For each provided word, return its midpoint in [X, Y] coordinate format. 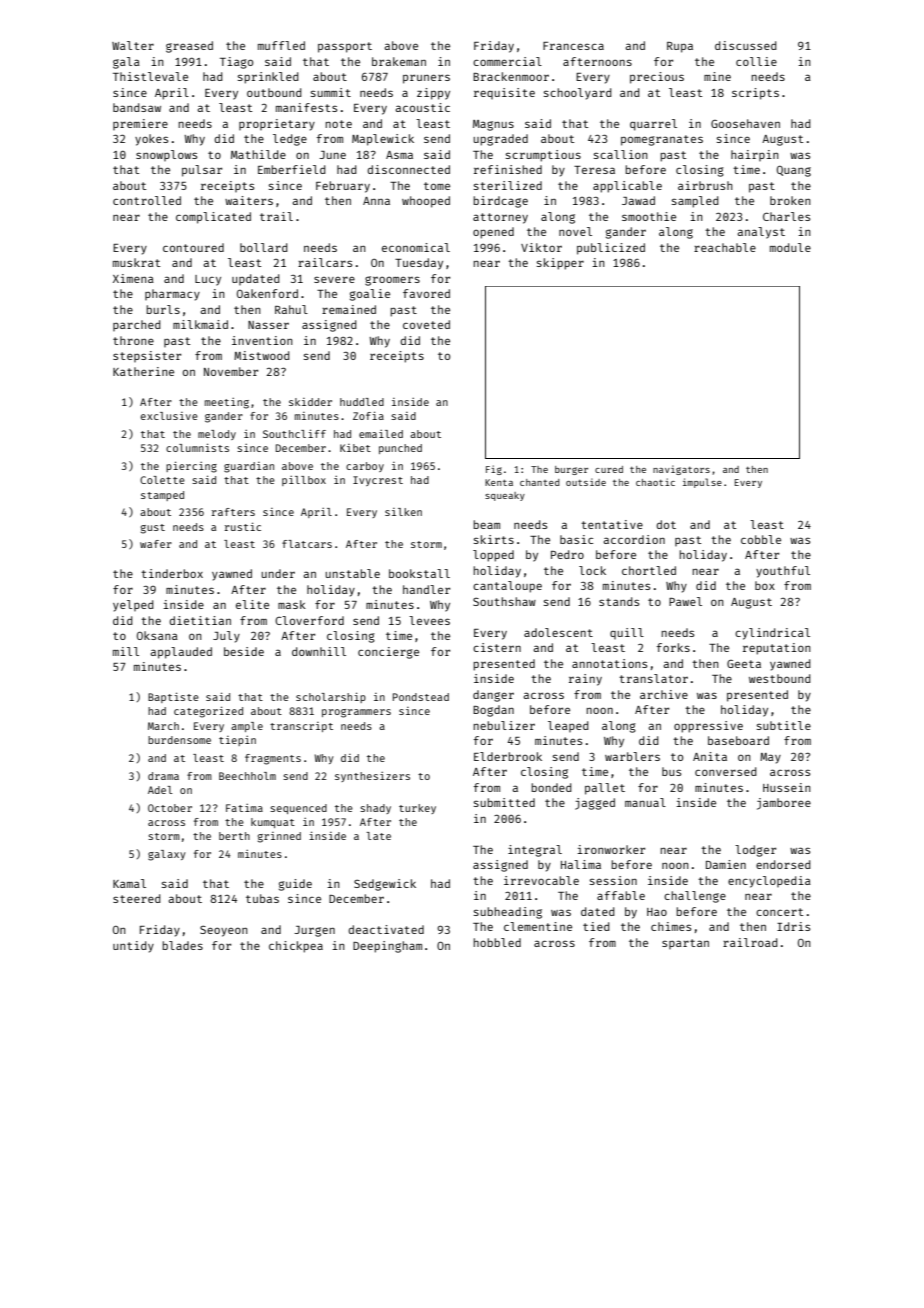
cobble [761, 539]
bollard [264, 247]
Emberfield [292, 169]
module [790, 247]
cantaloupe [507, 587]
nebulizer [504, 725]
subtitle [784, 725]
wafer [156, 544]
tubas [262, 898]
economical [416, 247]
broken [790, 200]
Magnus [493, 125]
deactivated [386, 929]
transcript [301, 727]
